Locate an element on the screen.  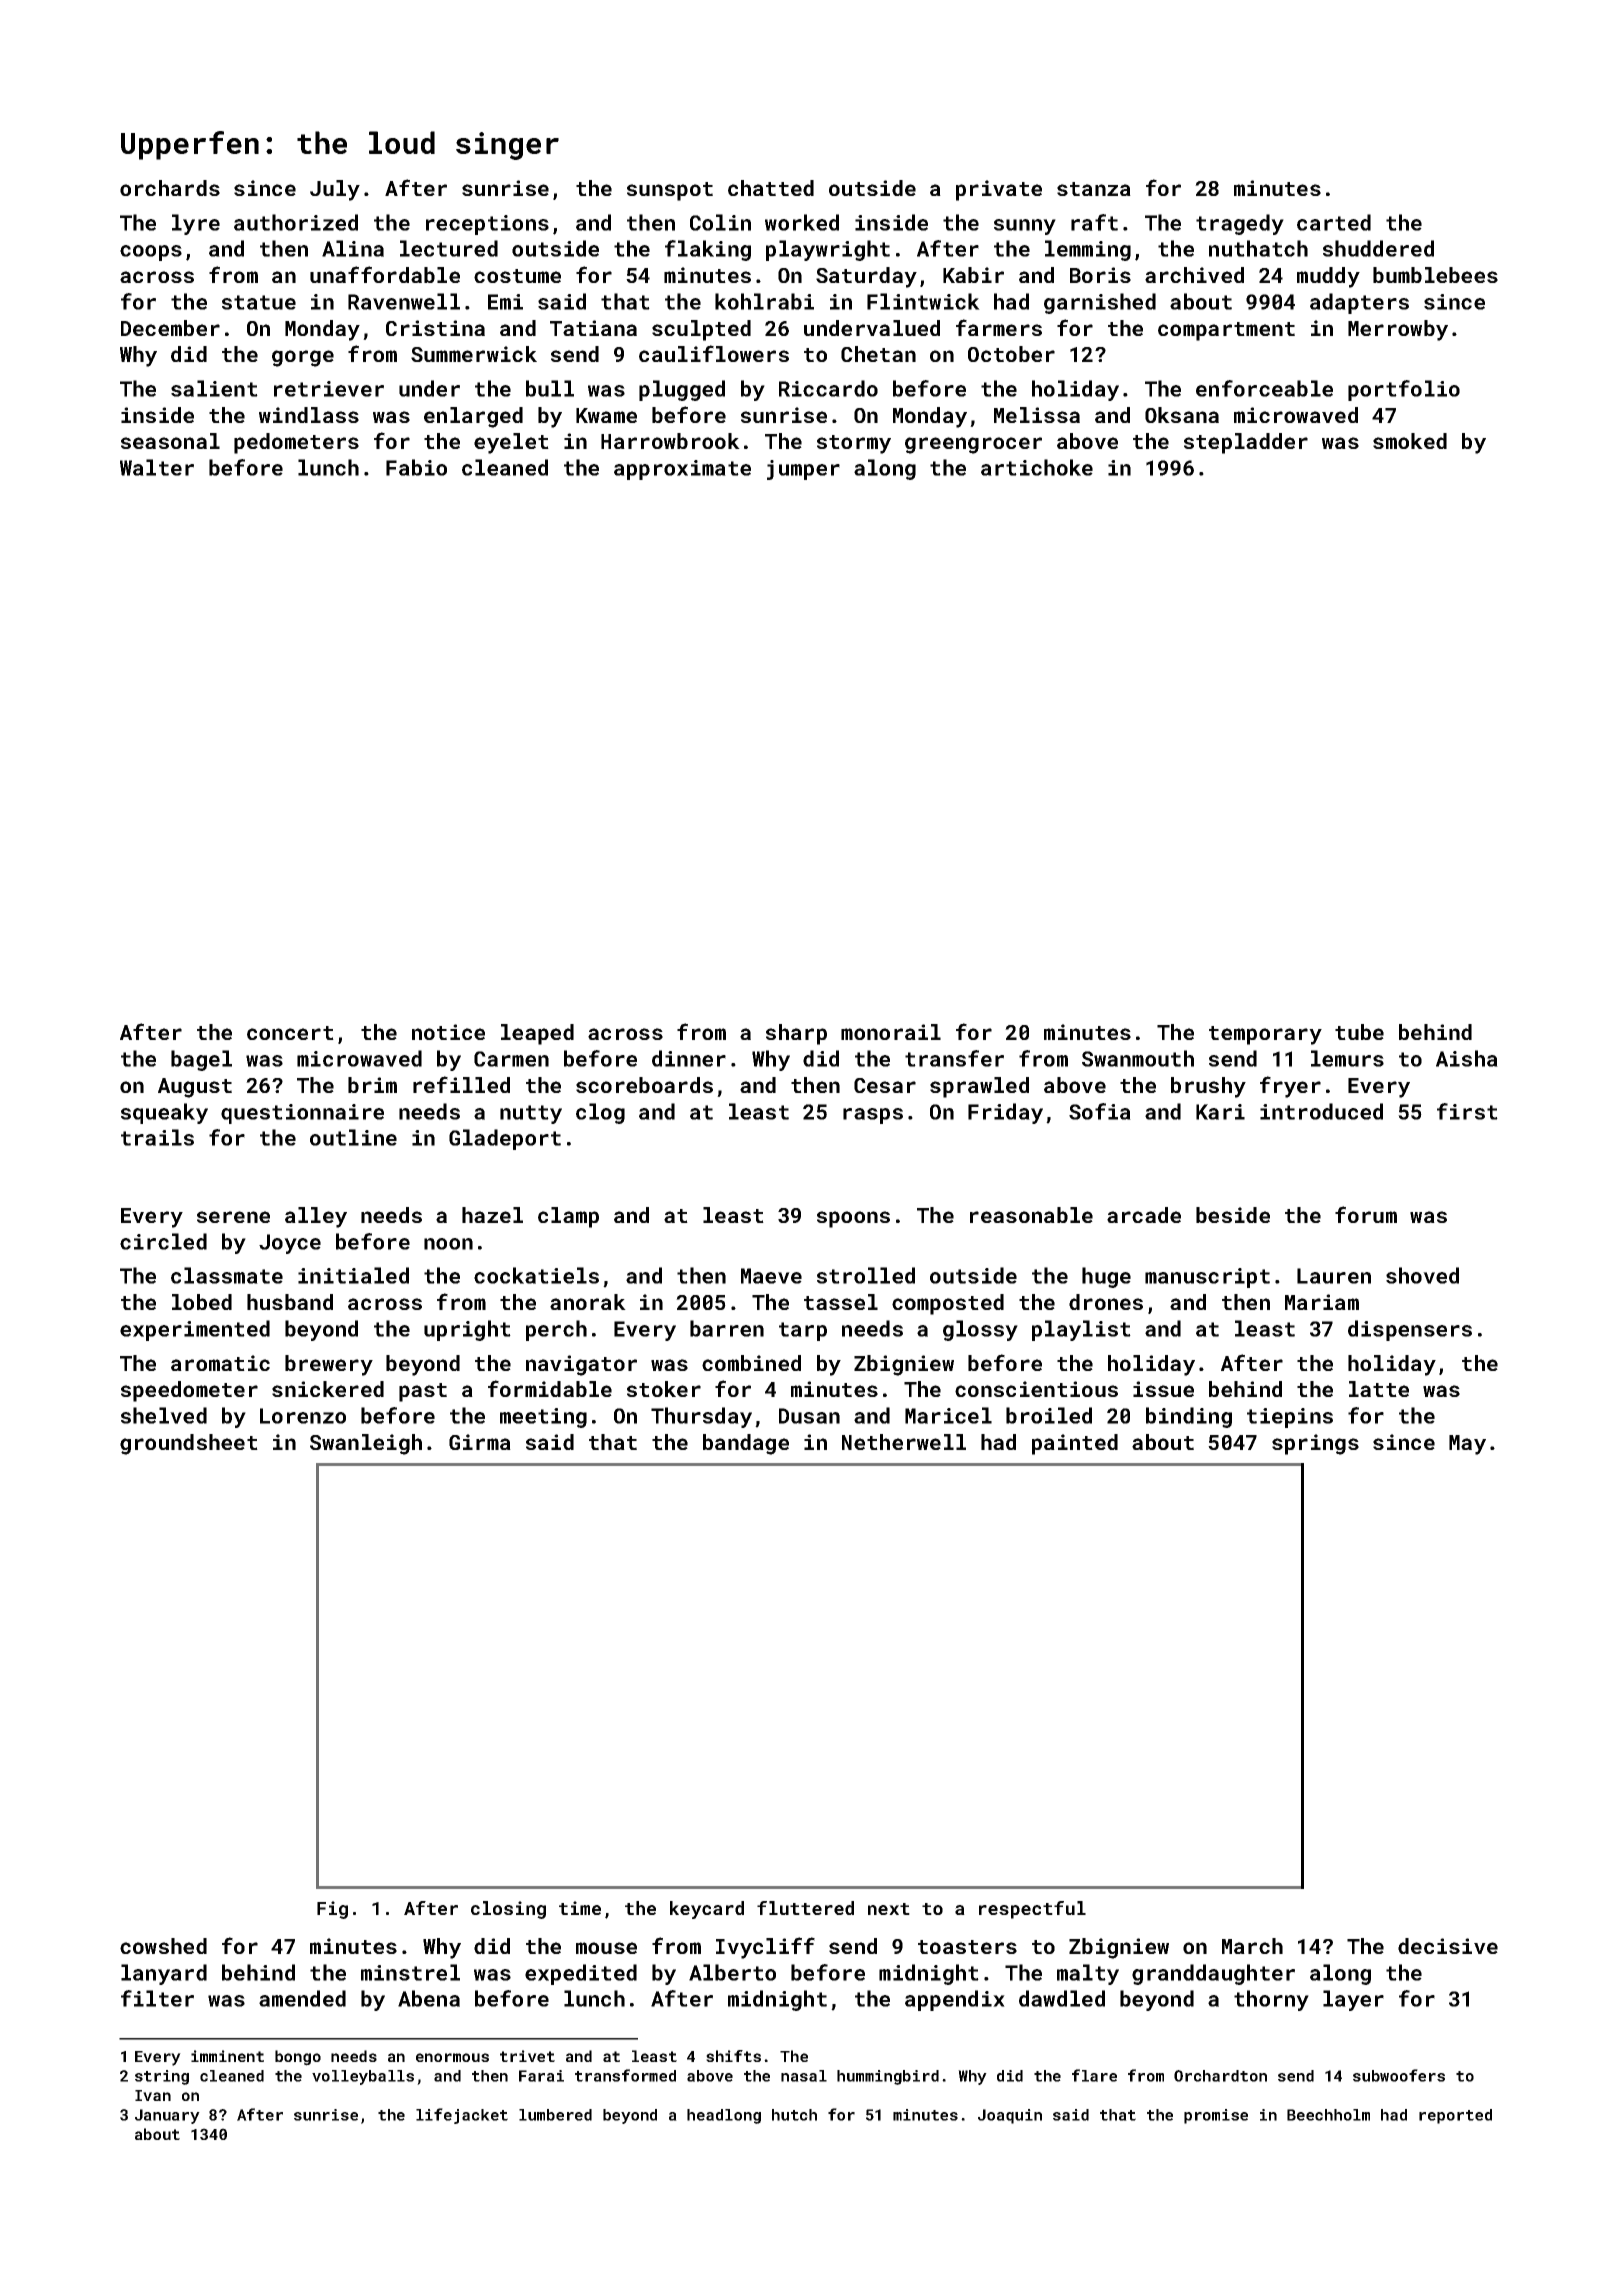
tiepins is located at coordinates (1290, 1418).
